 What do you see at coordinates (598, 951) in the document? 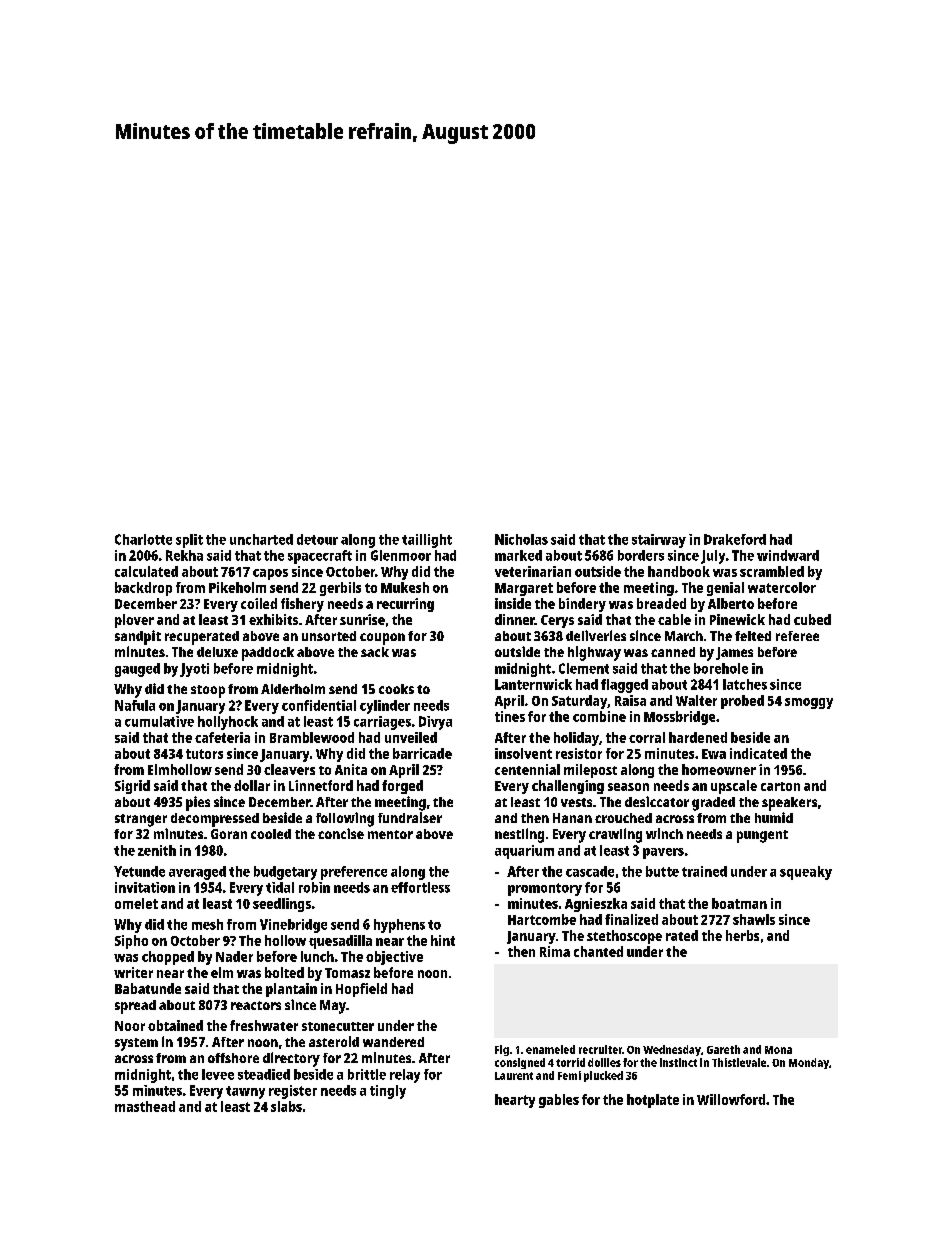
I see `chanted` at bounding box center [598, 951].
